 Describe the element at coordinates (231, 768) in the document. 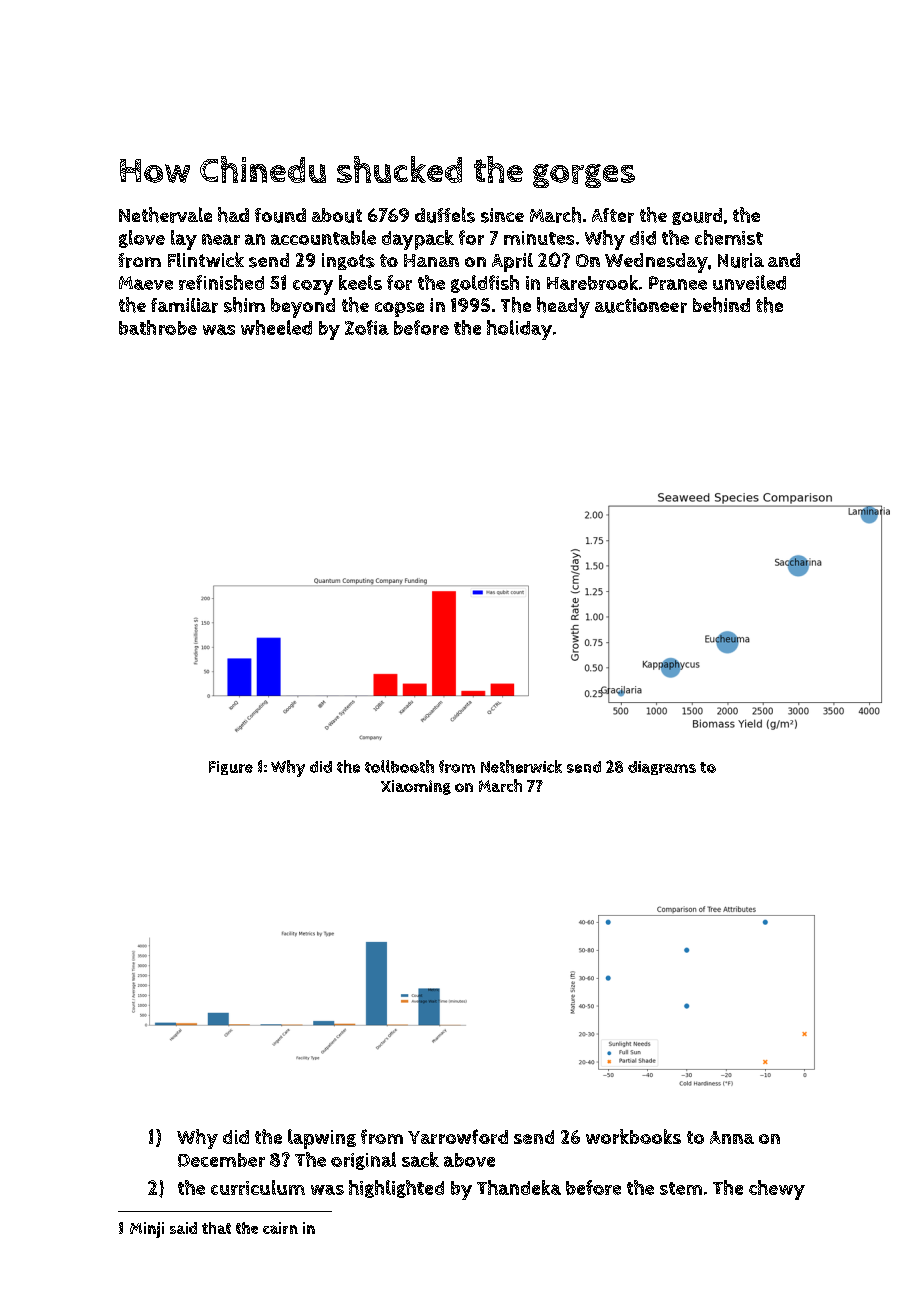

I see `Figure` at that location.
